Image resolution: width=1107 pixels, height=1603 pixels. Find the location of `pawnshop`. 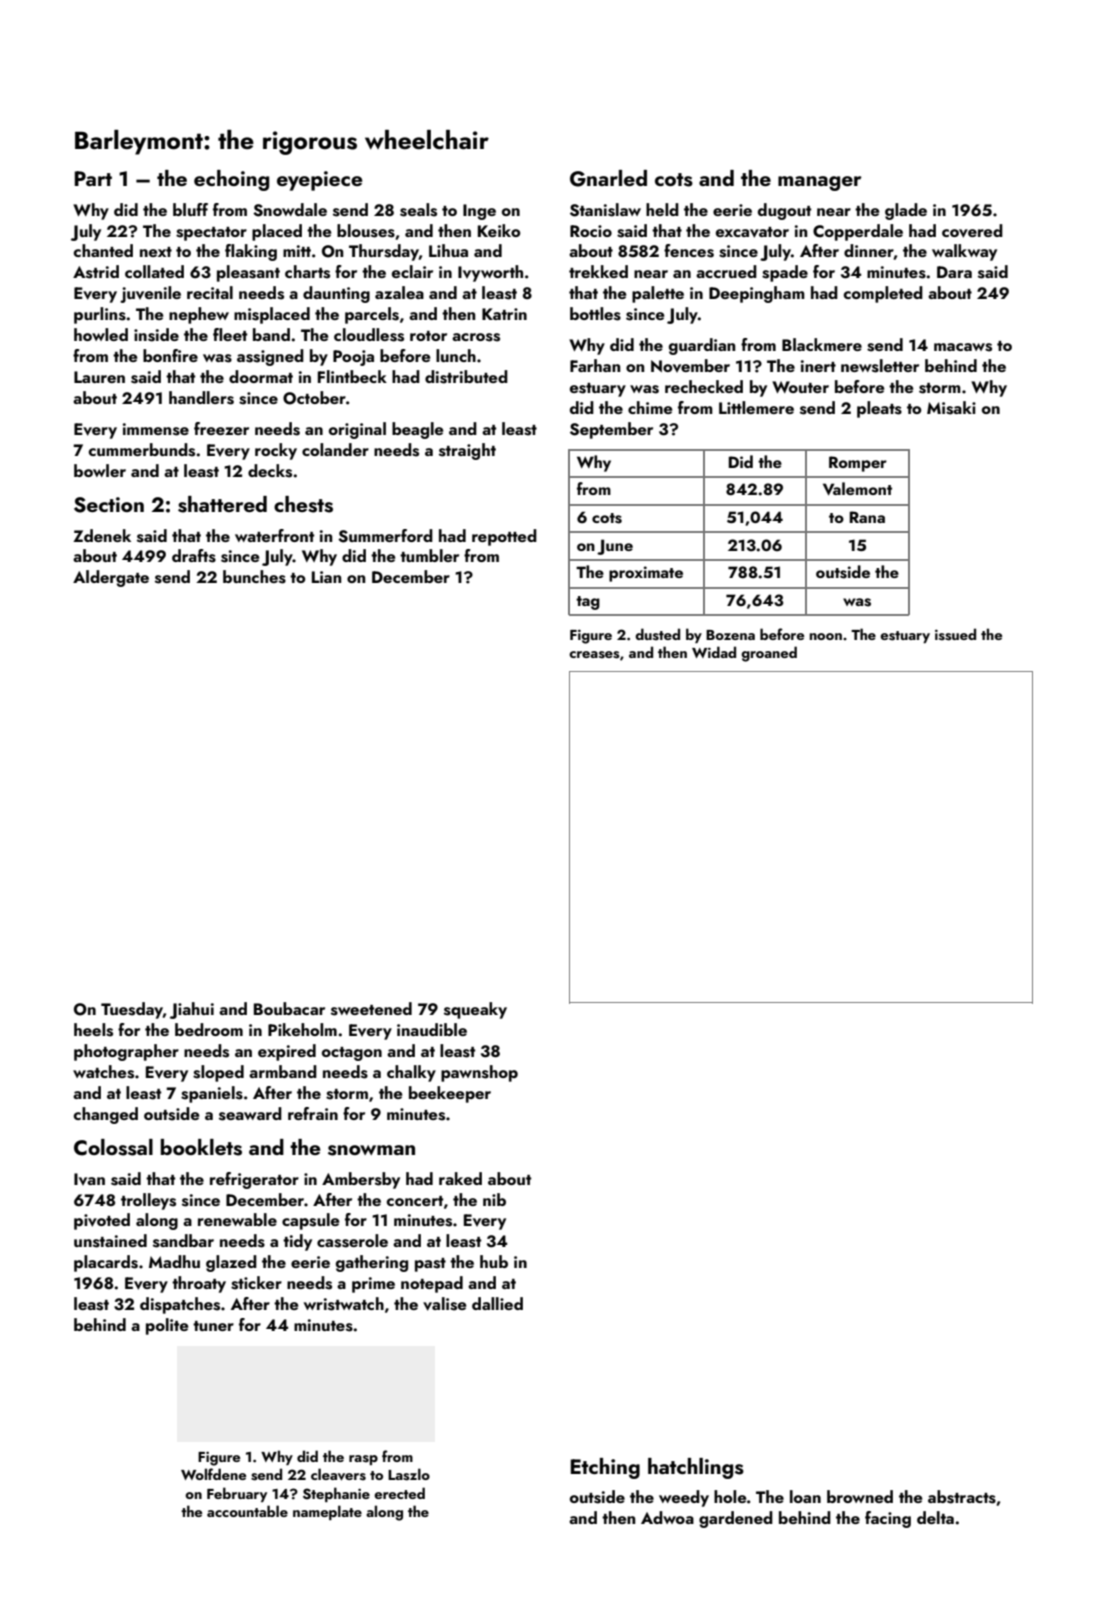

pawnshop is located at coordinates (479, 1073).
